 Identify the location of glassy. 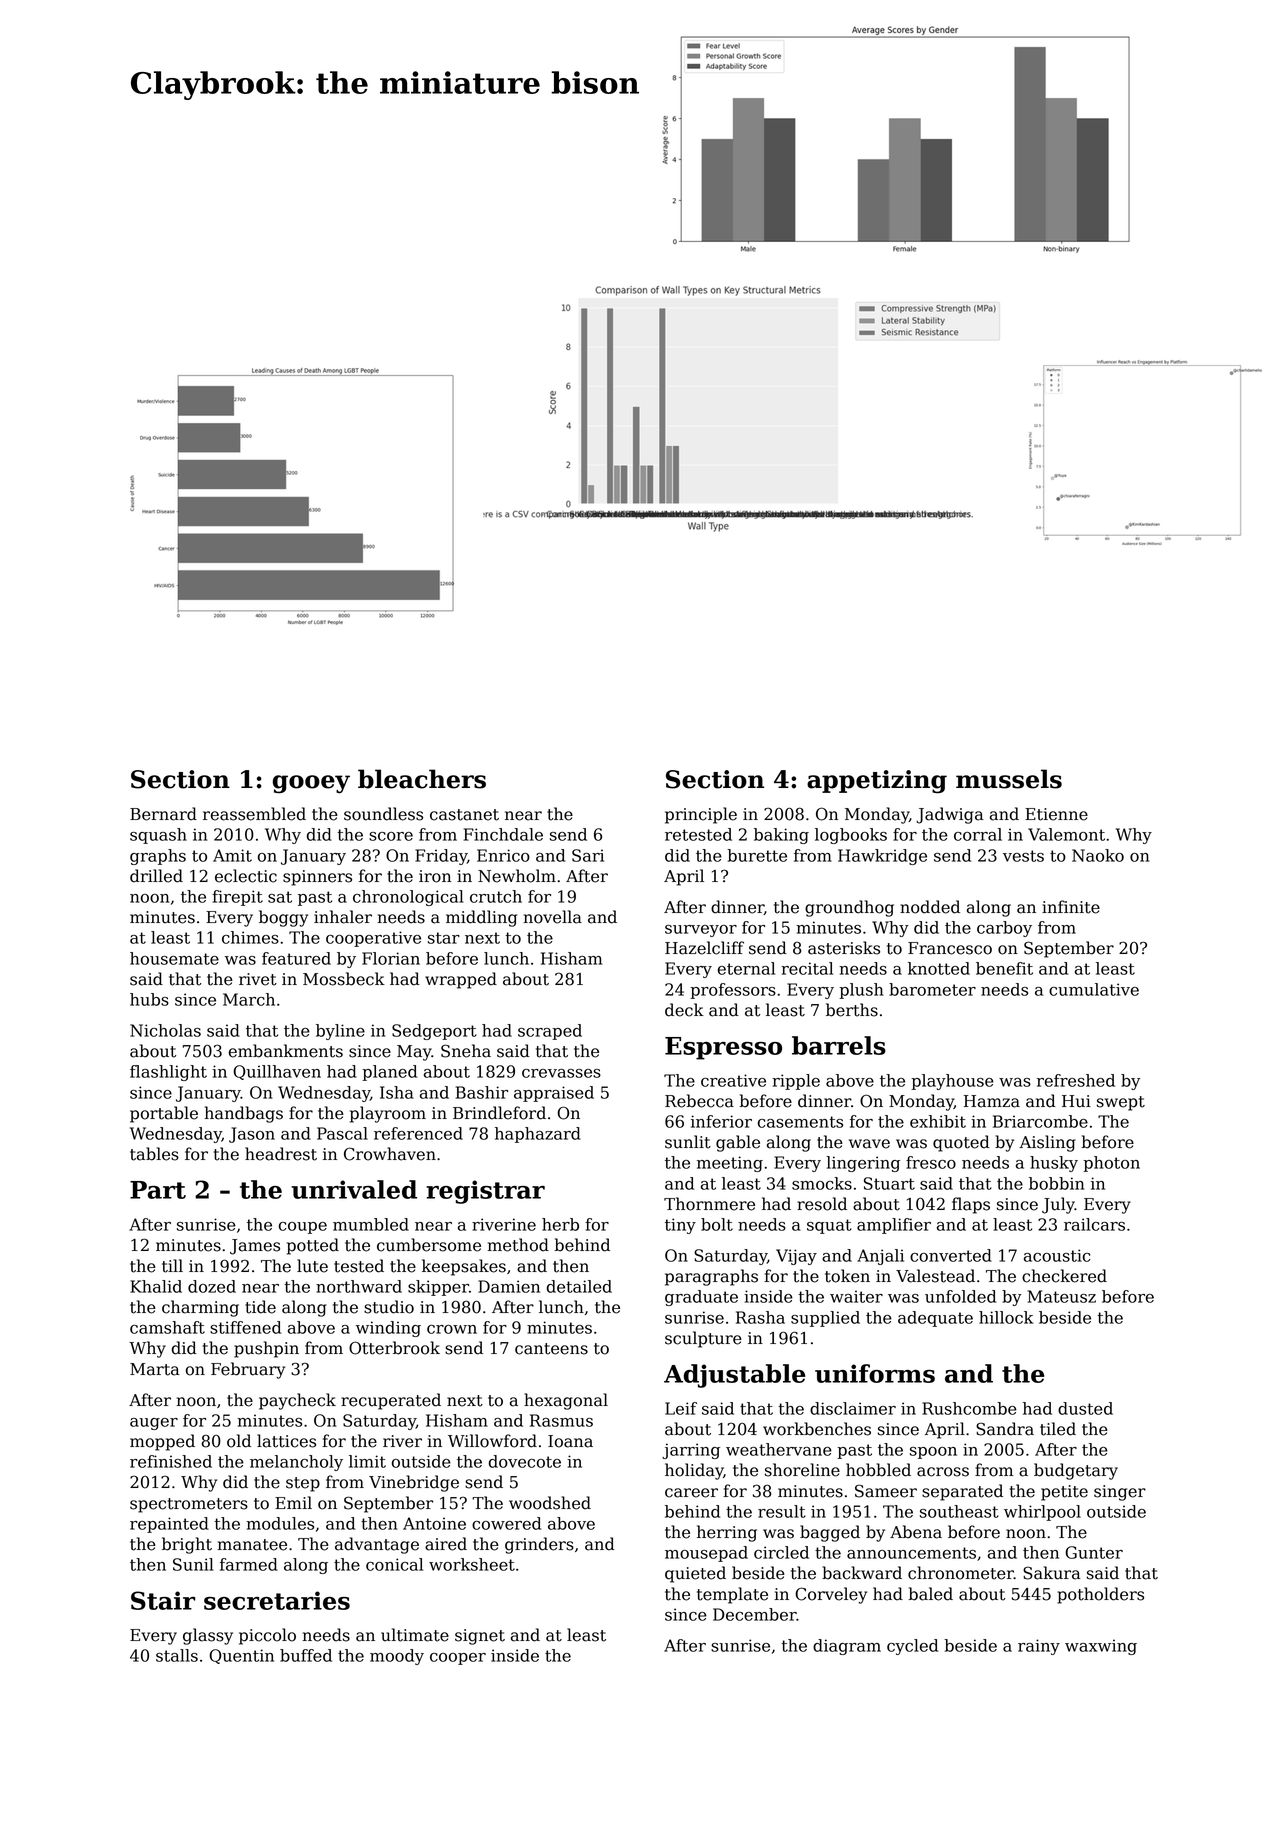
(208, 1636).
